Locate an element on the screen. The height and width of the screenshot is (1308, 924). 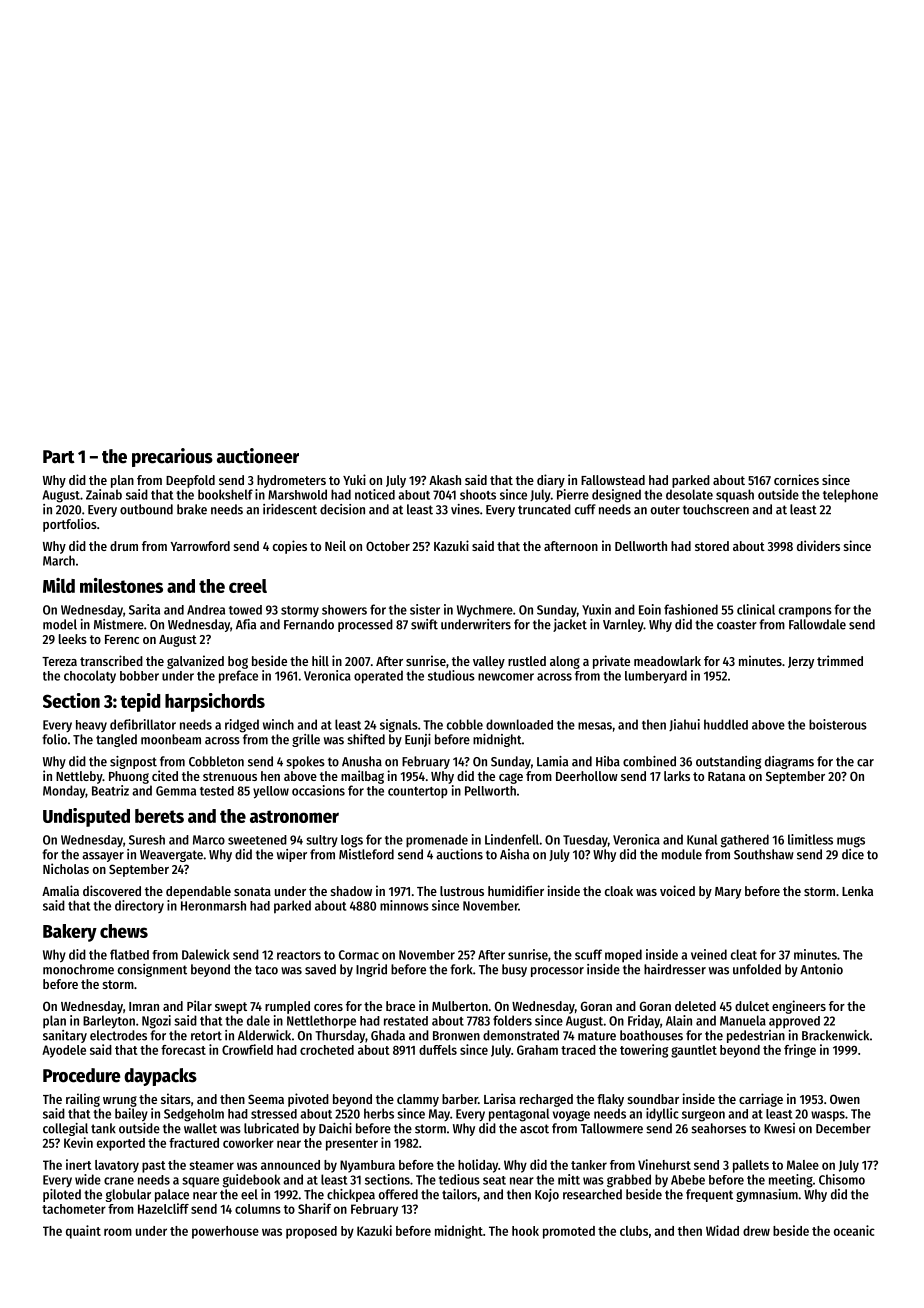
room is located at coordinates (118, 1232).
